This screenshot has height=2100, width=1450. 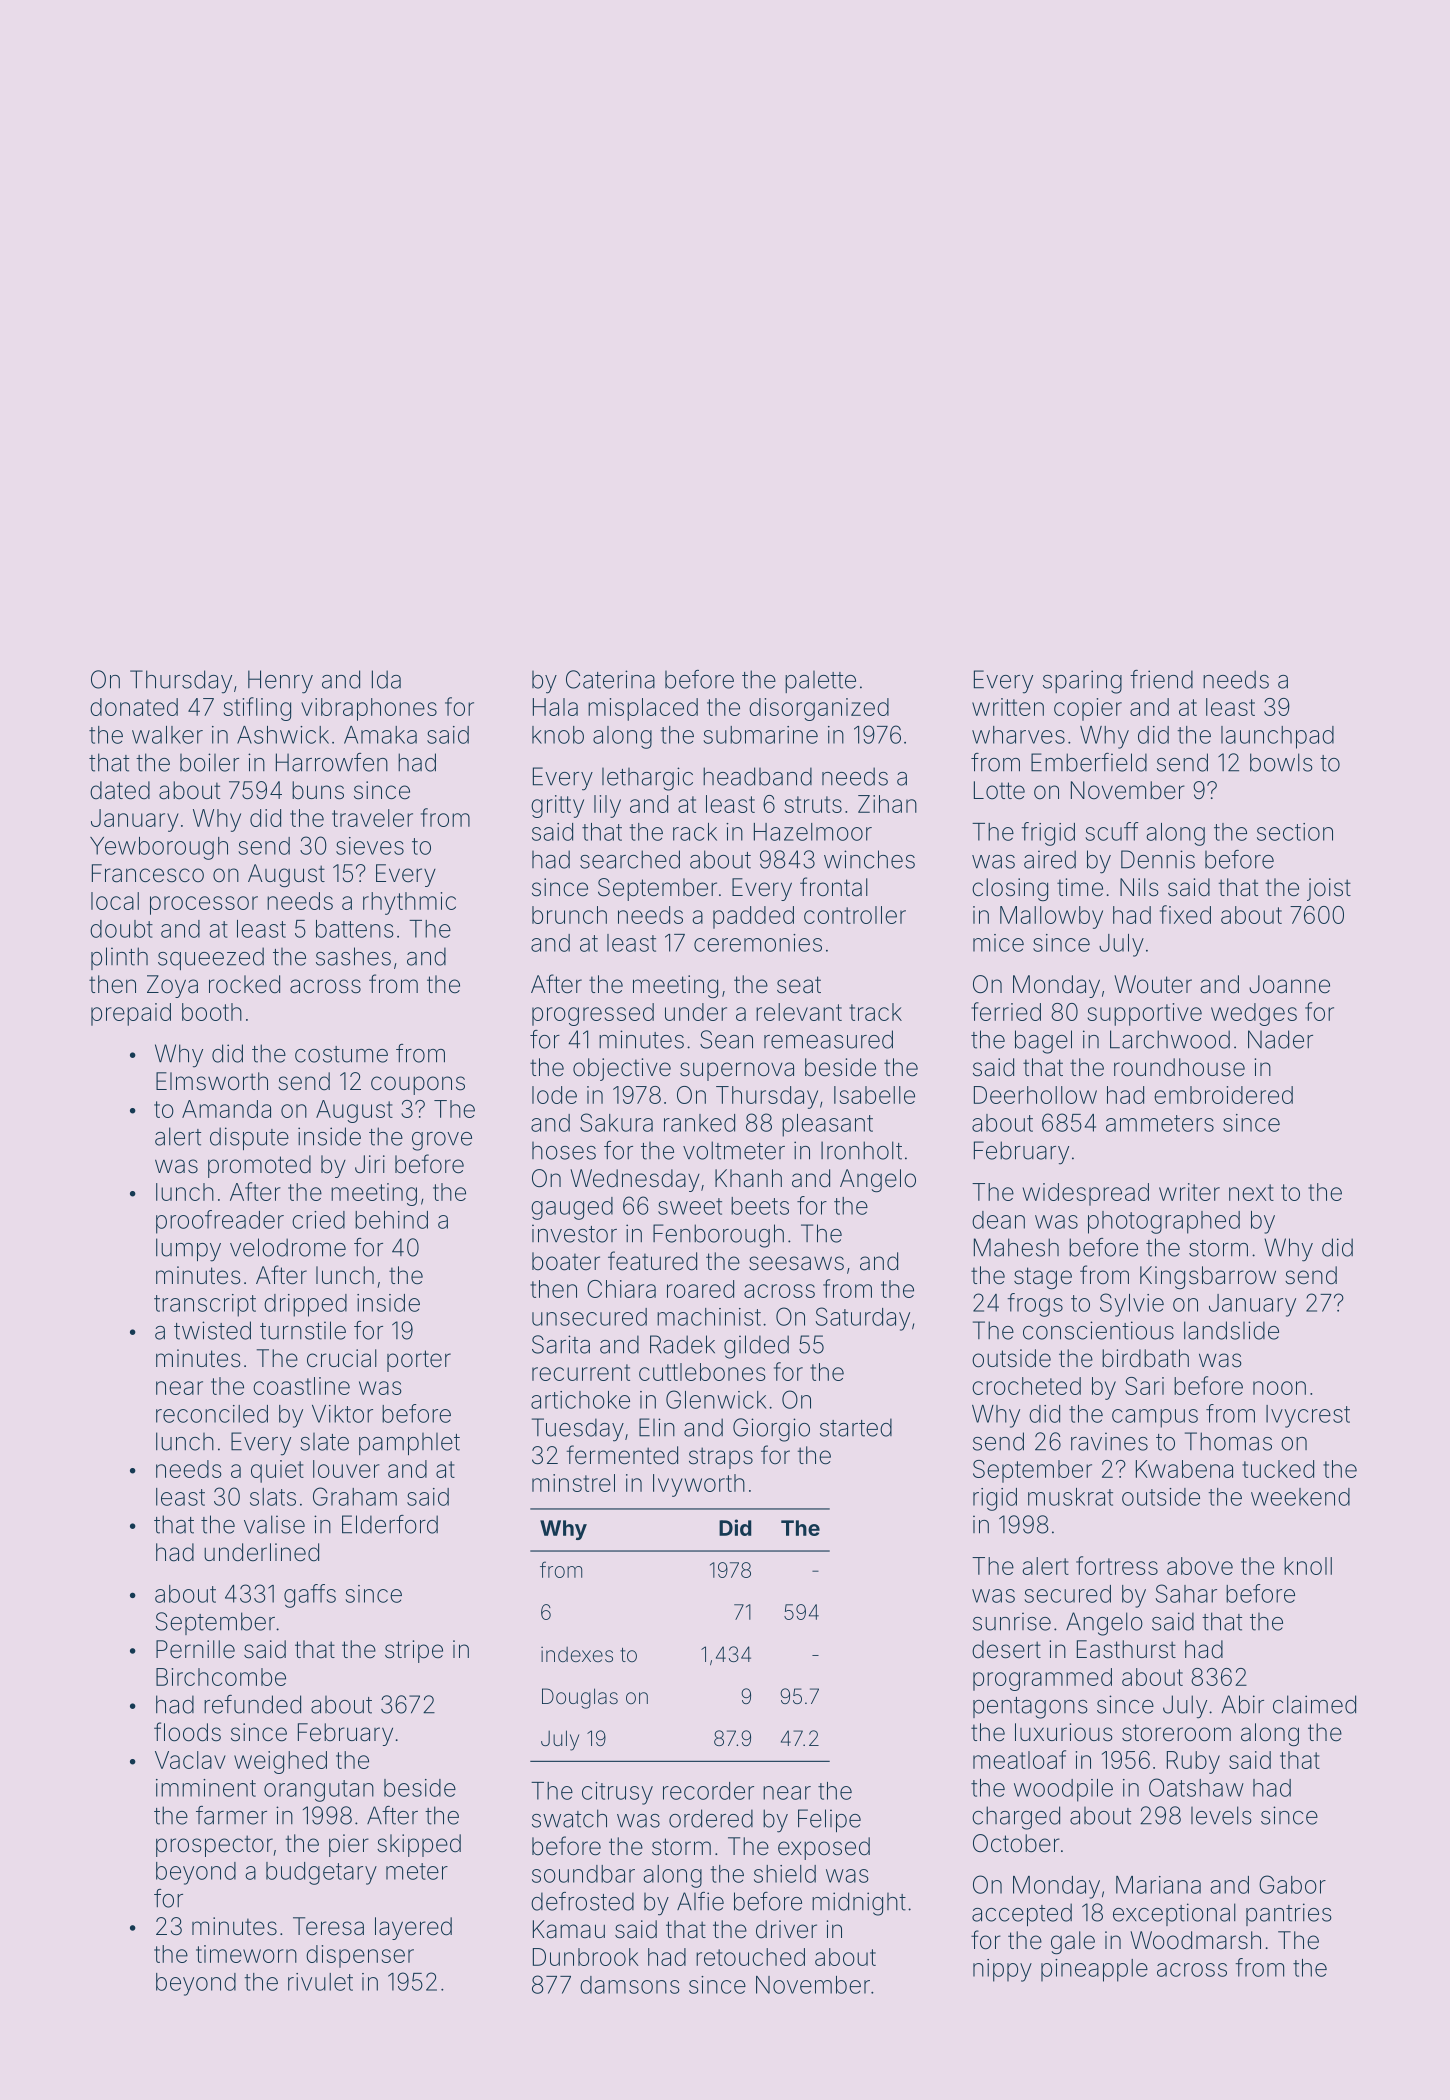 What do you see at coordinates (569, 915) in the screenshot?
I see `brunch` at bounding box center [569, 915].
